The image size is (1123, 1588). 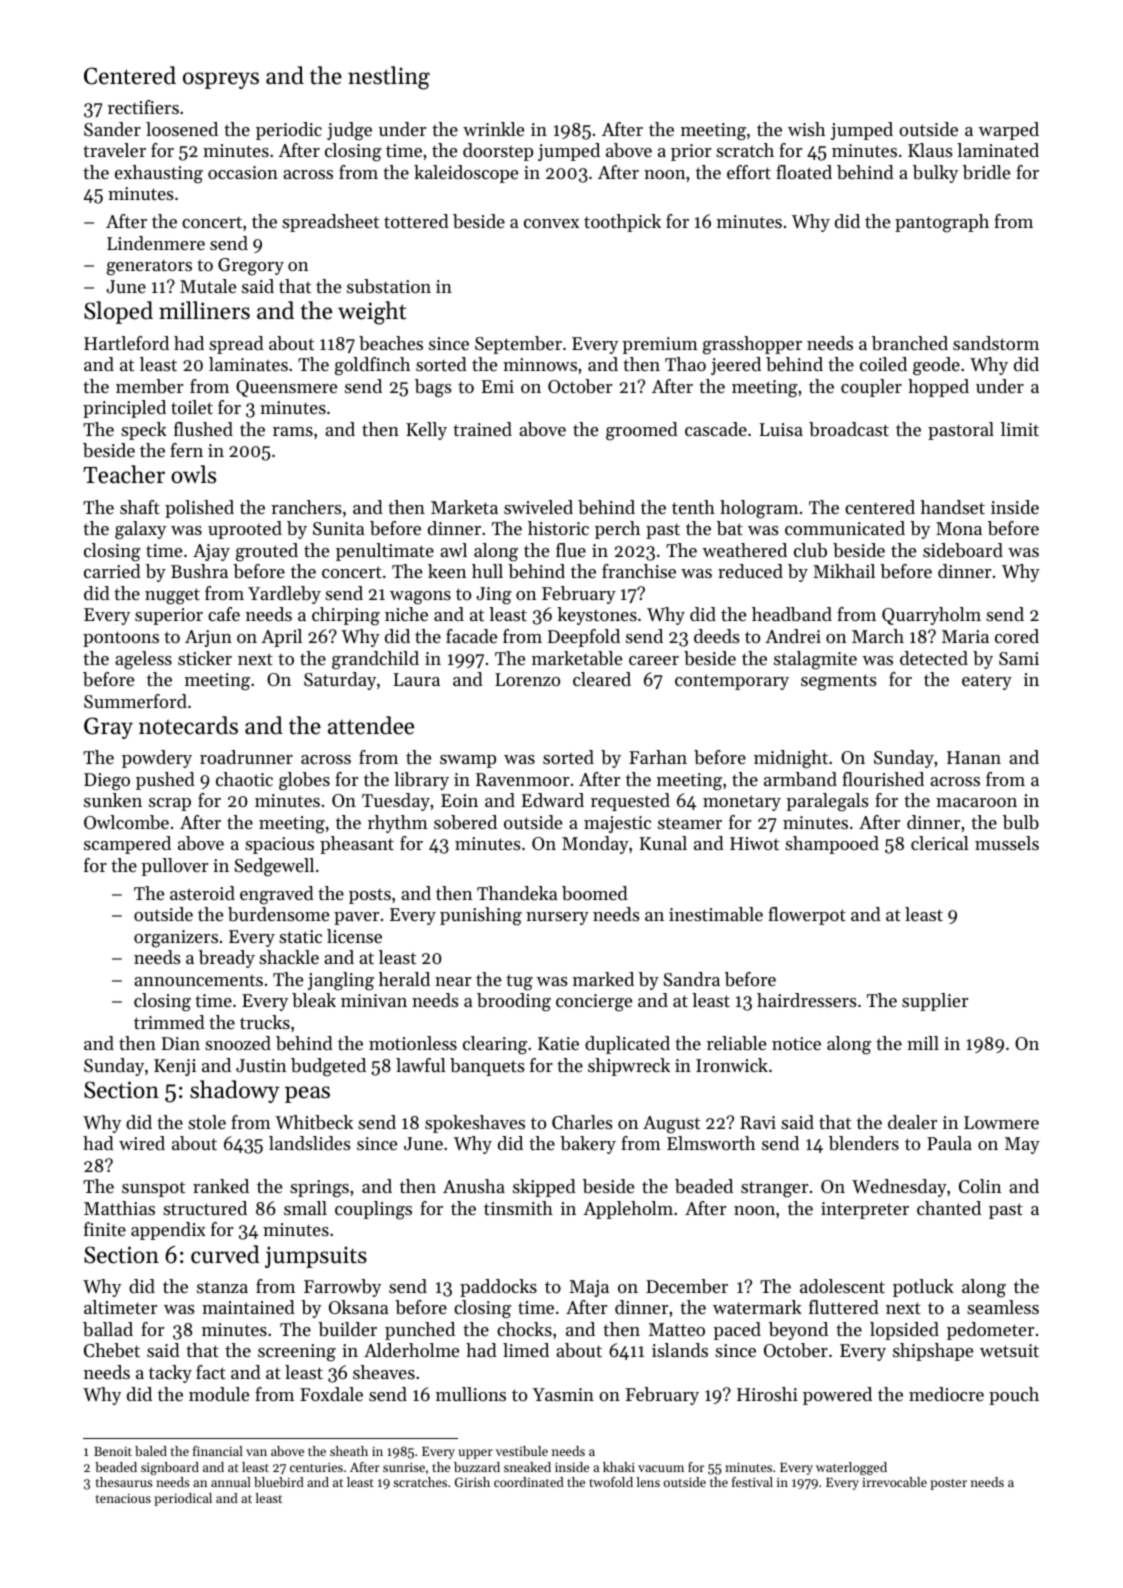 I want to click on bluebird, so click(x=279, y=1482).
